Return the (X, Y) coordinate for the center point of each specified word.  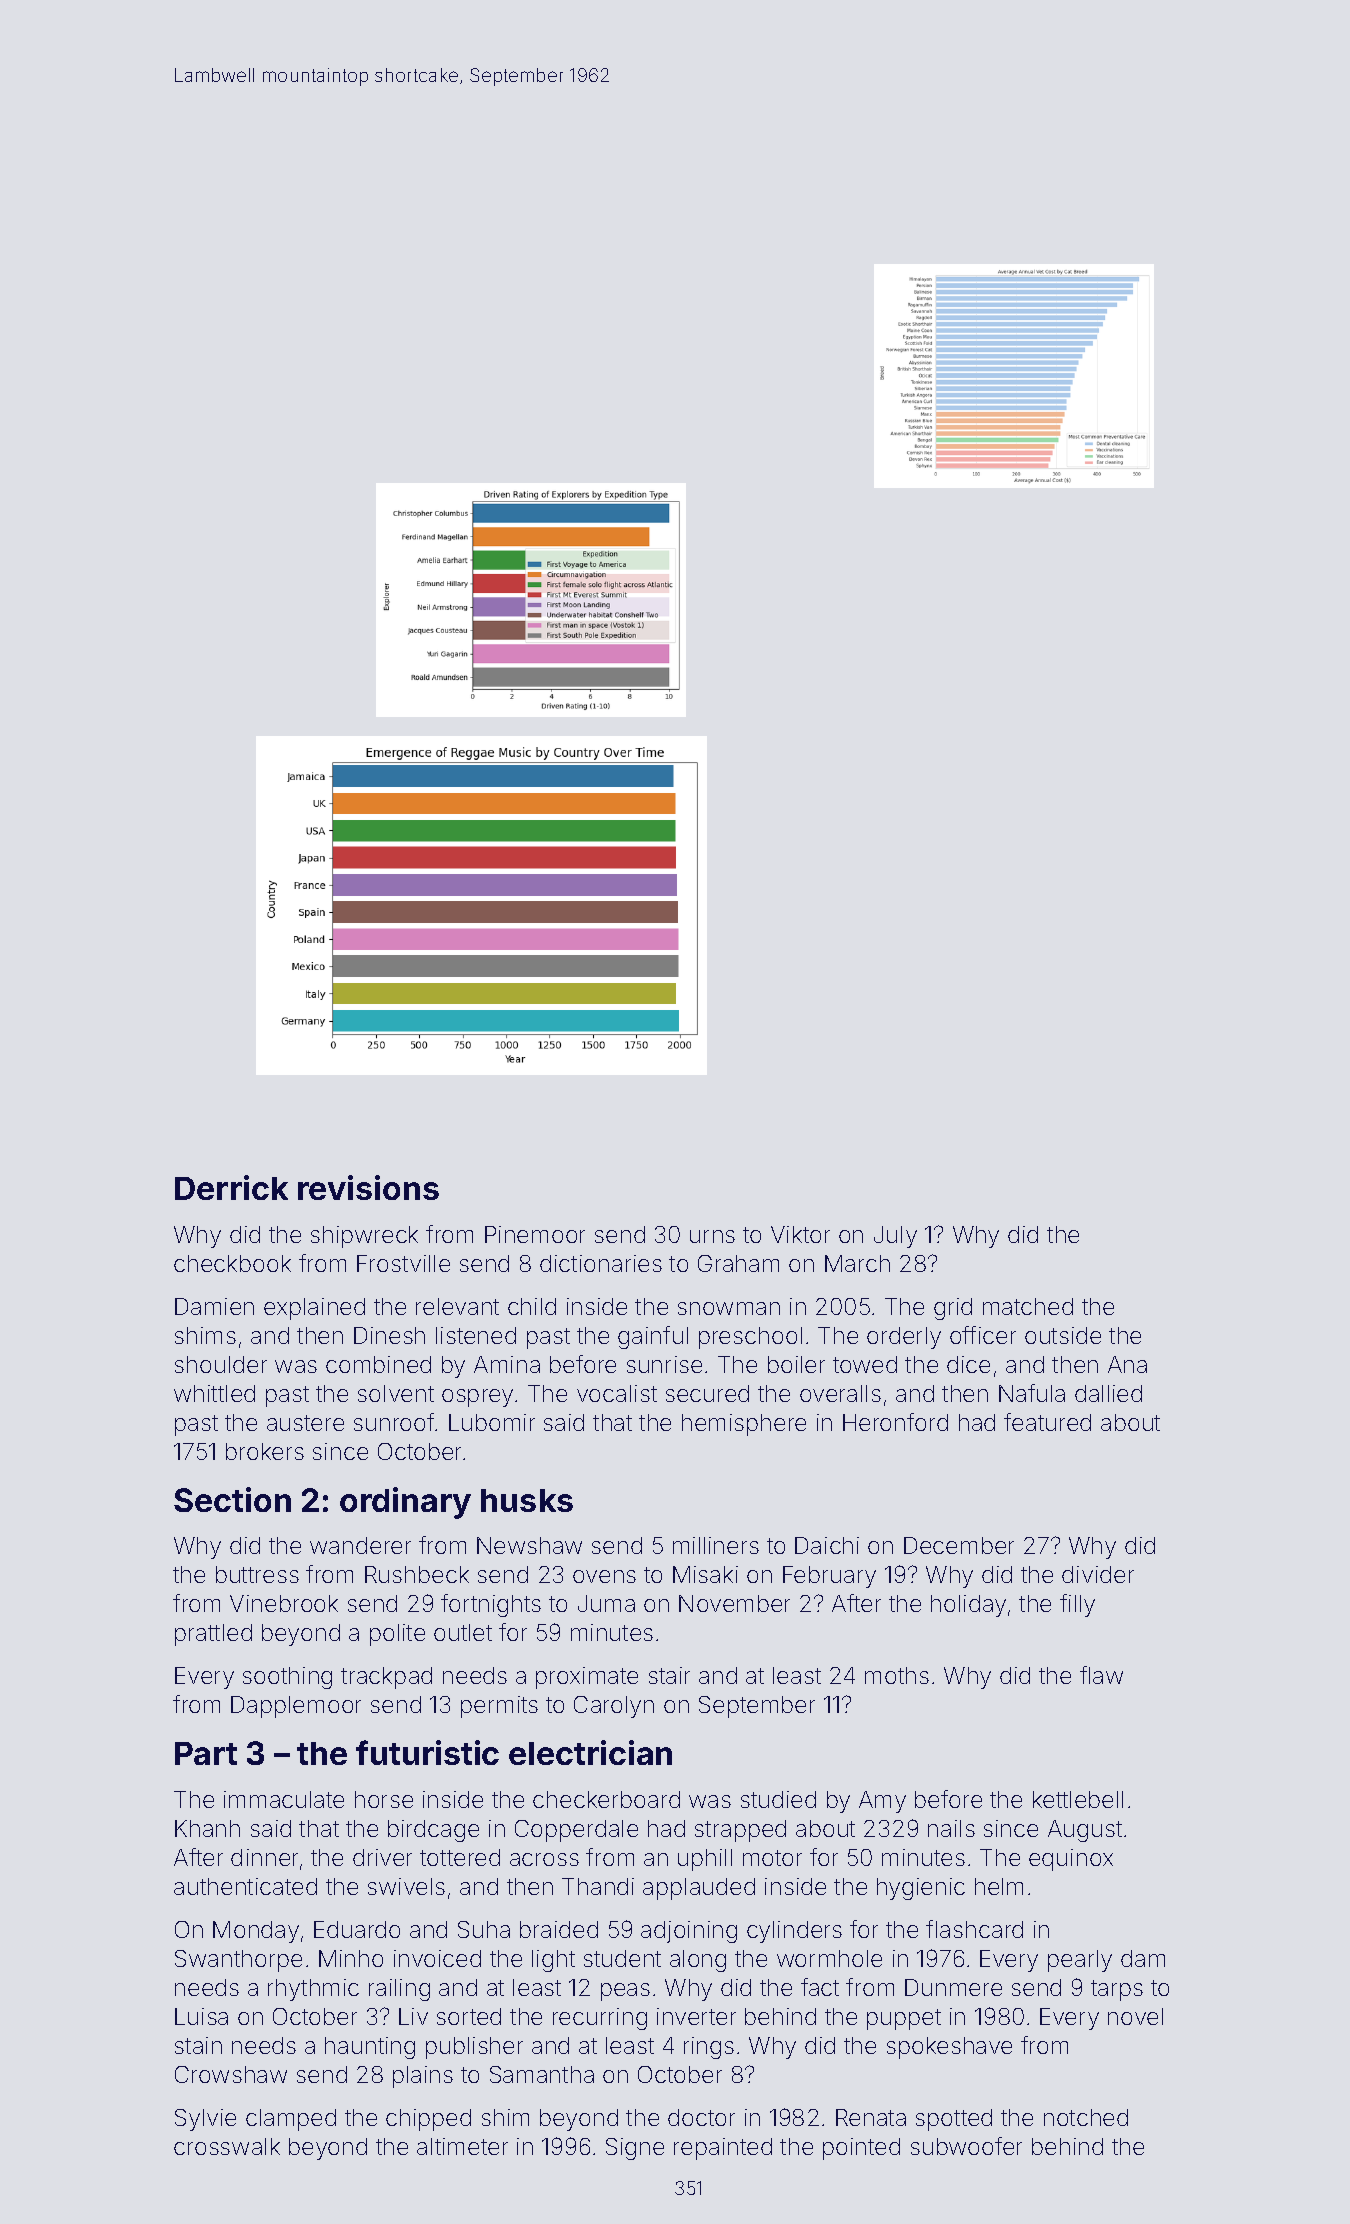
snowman (729, 1308)
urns (712, 1236)
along (698, 1961)
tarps (1117, 1990)
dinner (264, 1857)
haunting (370, 2048)
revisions (368, 1187)
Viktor (800, 1234)
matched (1028, 1306)
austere (305, 1423)
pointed (861, 2149)
